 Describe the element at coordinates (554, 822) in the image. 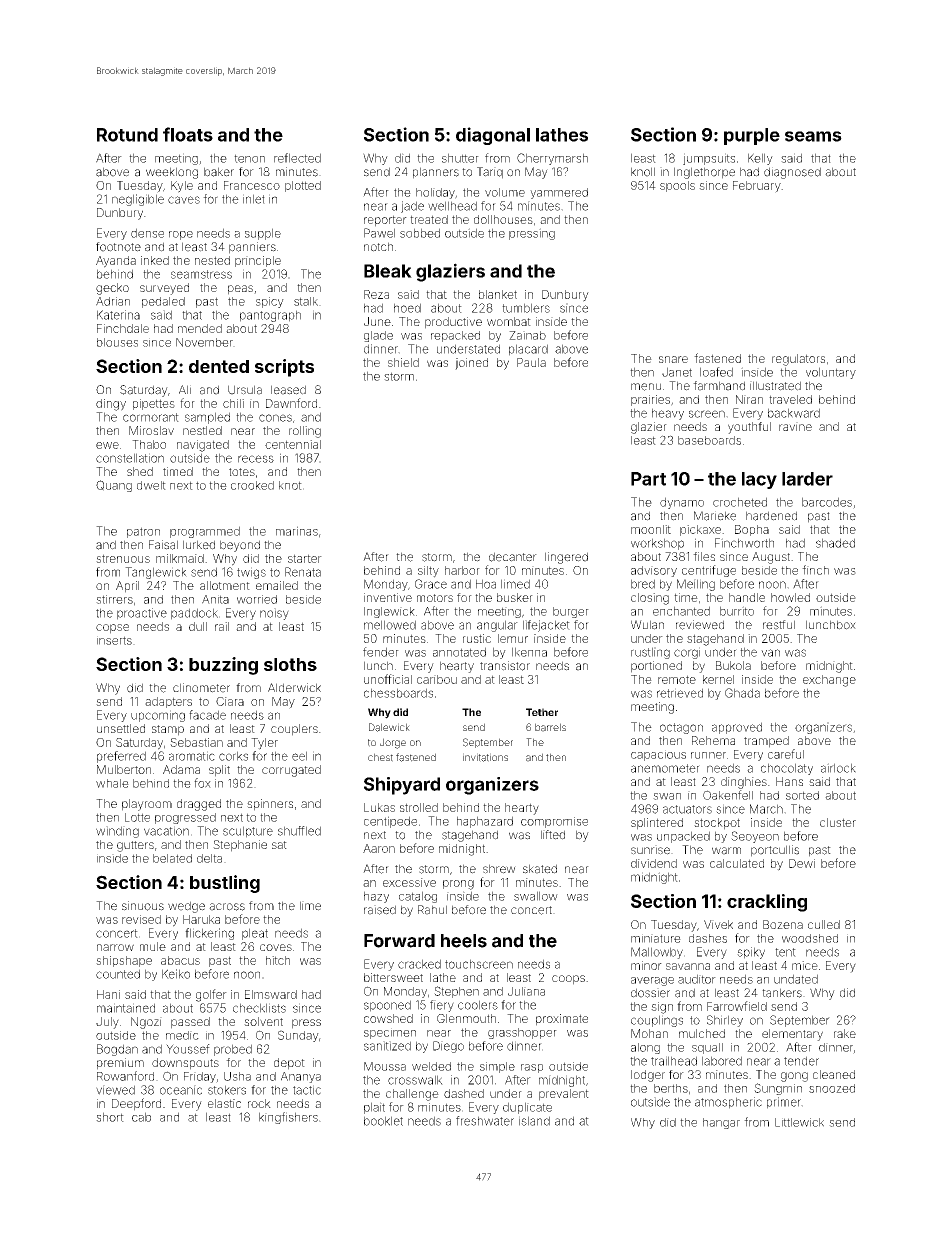

I see `compromise` at that location.
